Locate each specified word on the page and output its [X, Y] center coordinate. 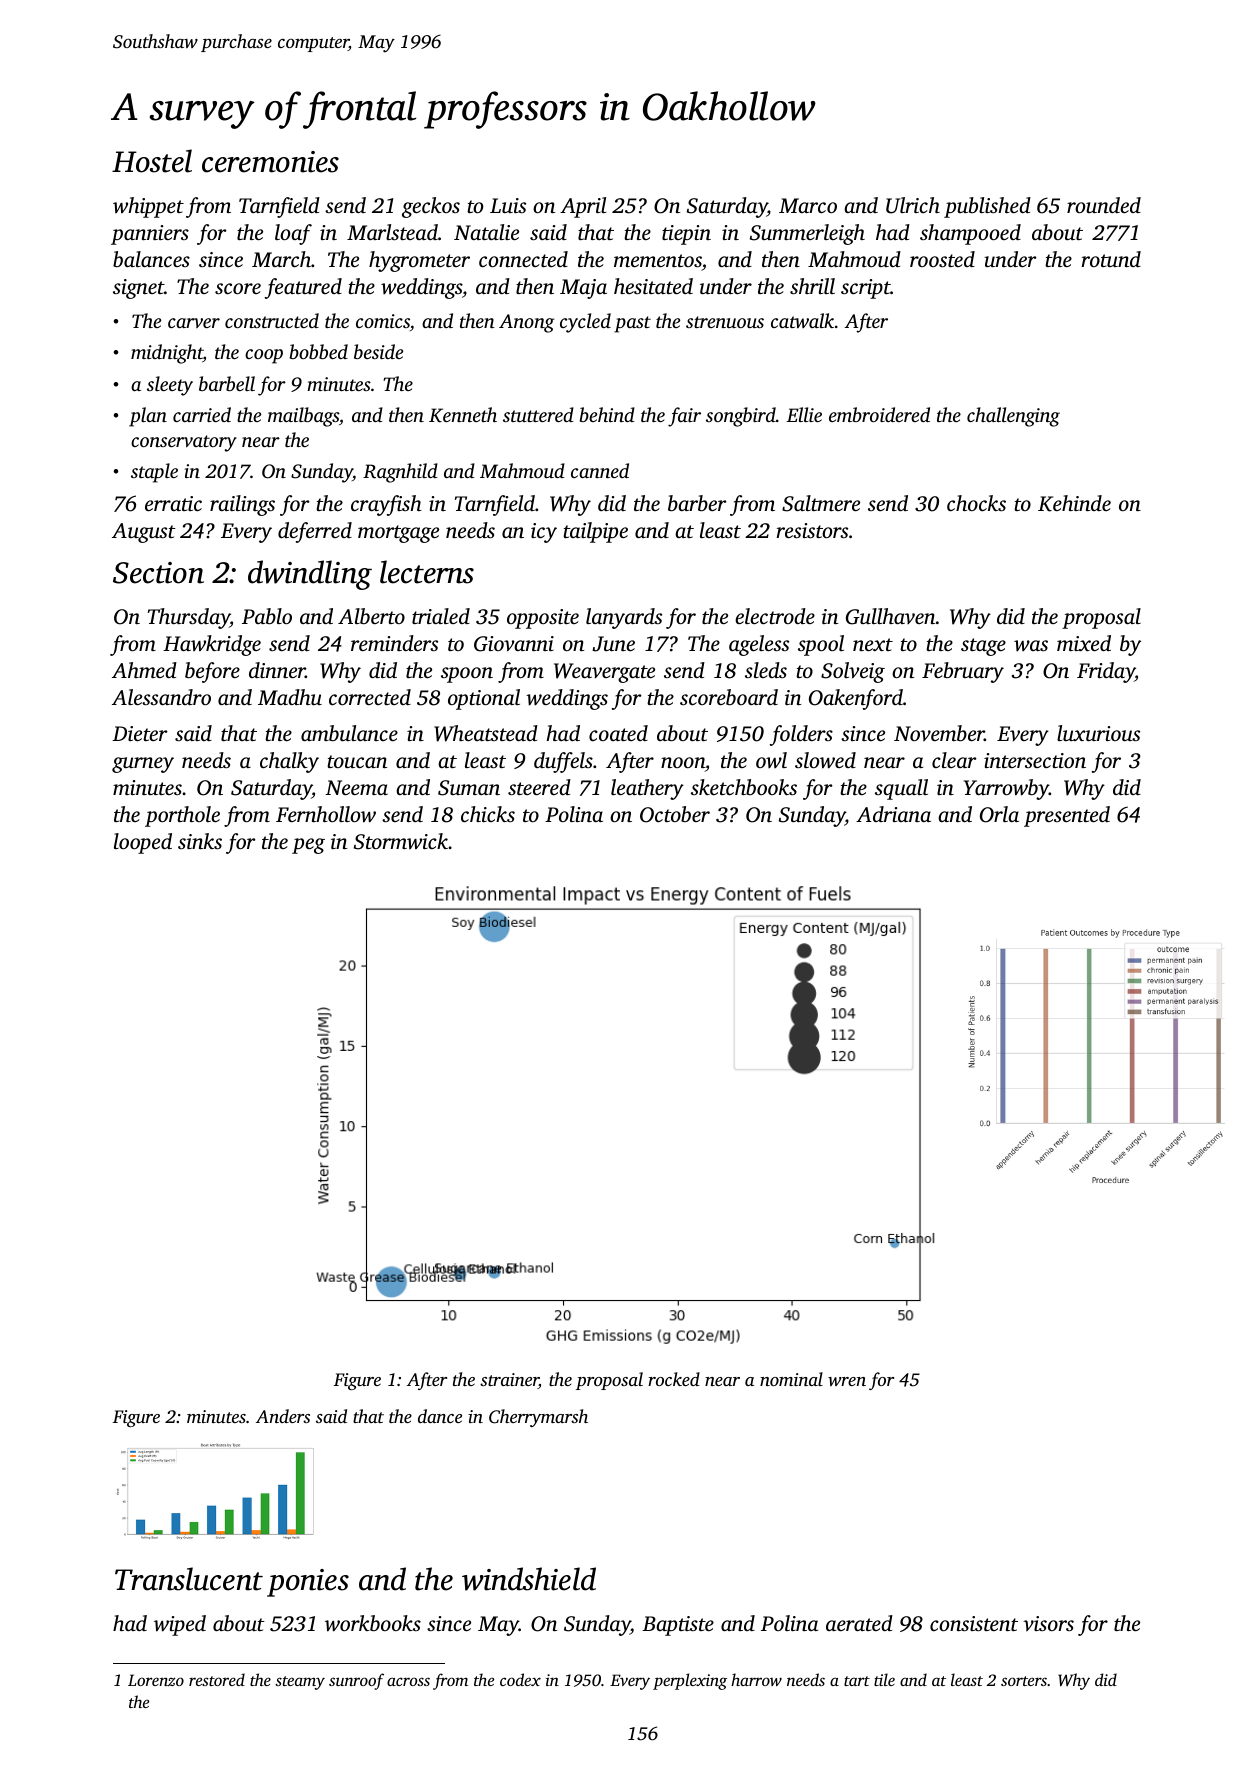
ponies [308, 1583]
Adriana [893, 814]
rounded [1104, 205]
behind [607, 414]
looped [143, 843]
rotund [1111, 259]
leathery [647, 789]
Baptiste [678, 1626]
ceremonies [270, 162]
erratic [173, 503]
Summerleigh [807, 234]
